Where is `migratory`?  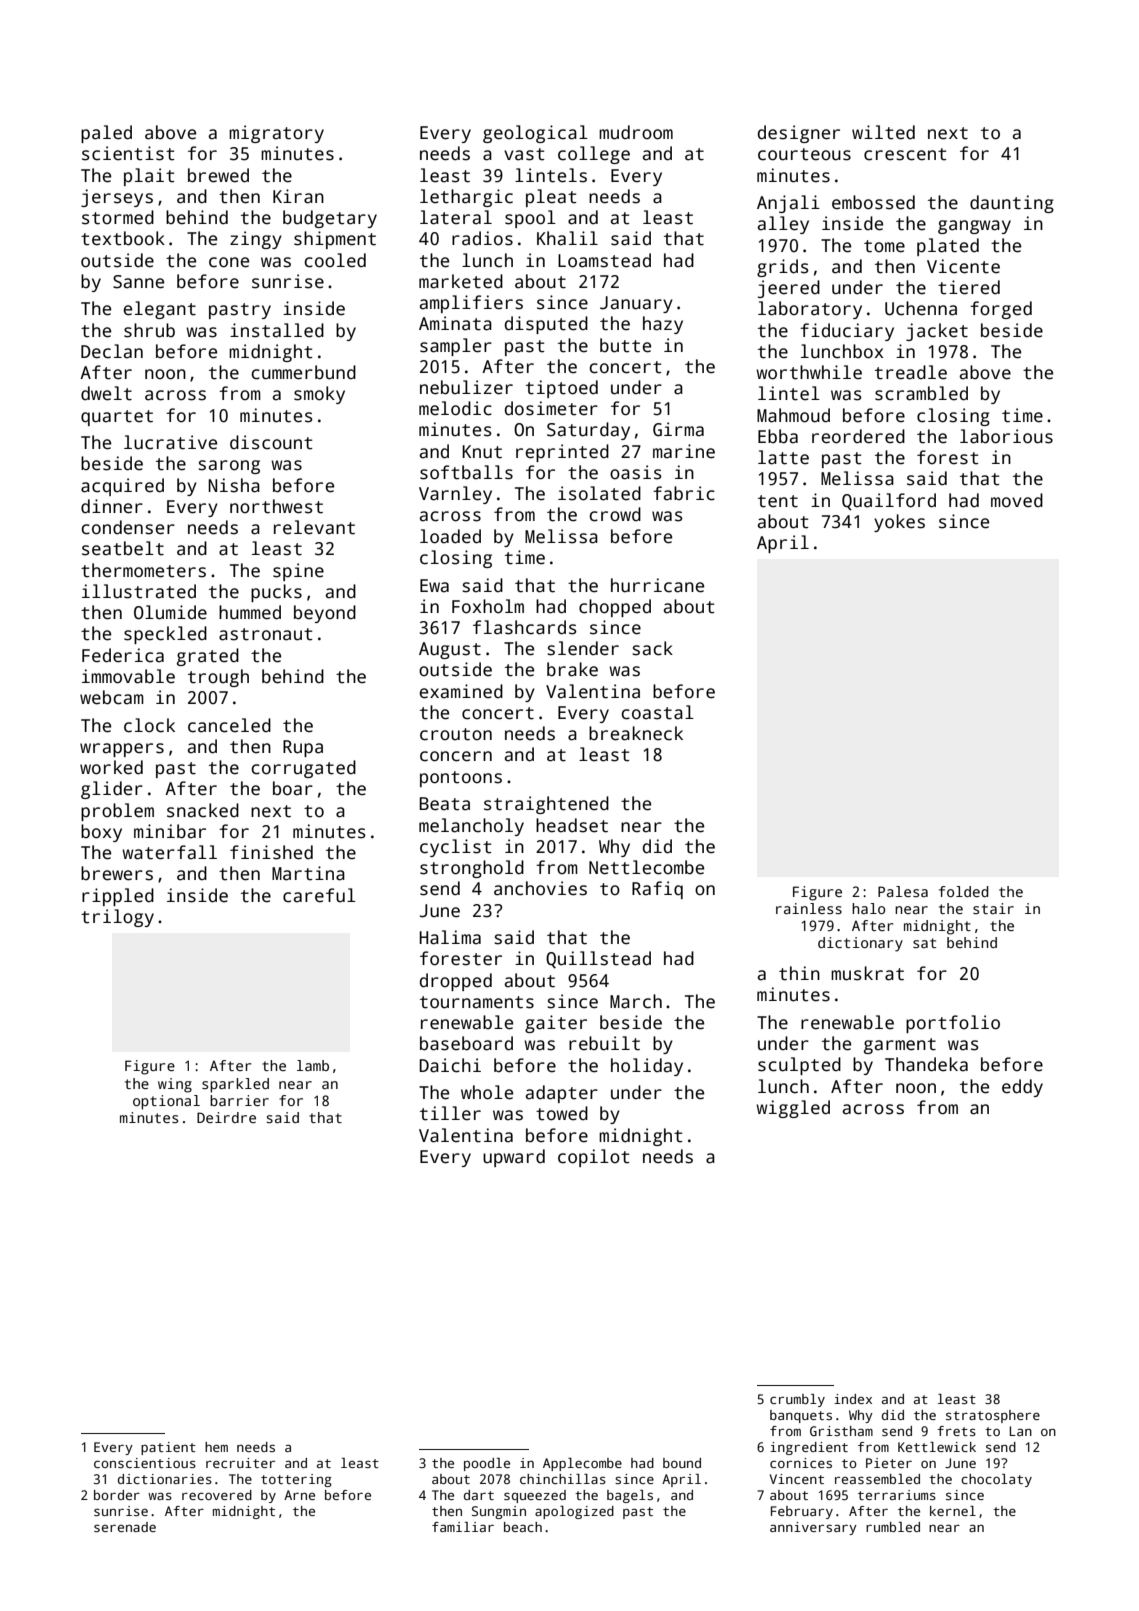 migratory is located at coordinates (276, 134).
